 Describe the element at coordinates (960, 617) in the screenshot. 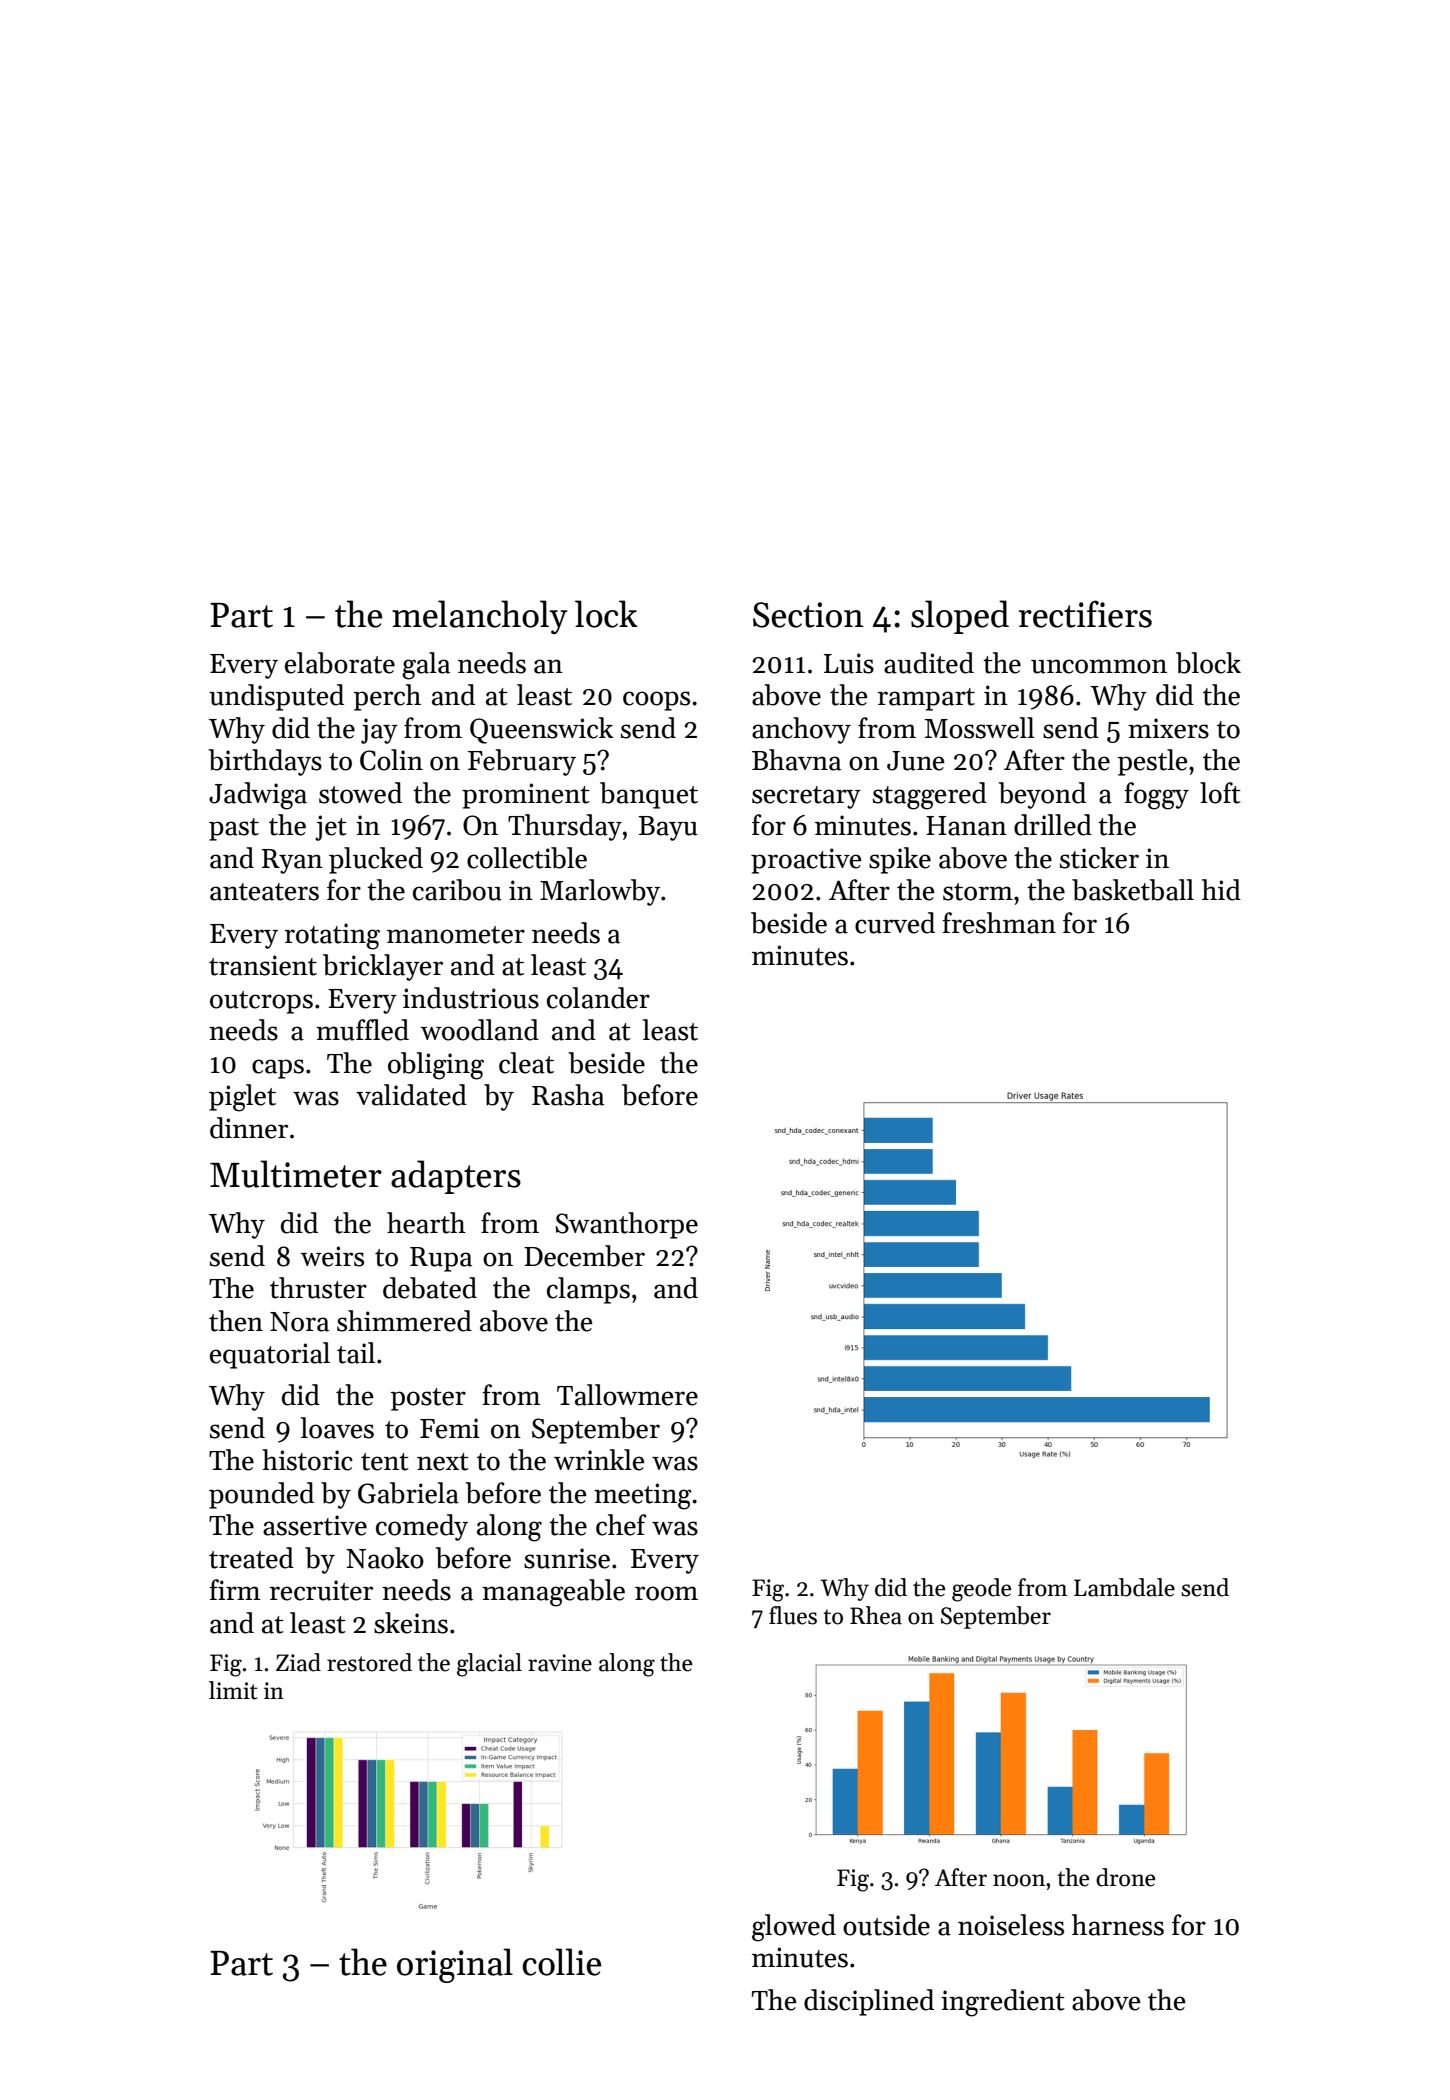

I see `sloped` at that location.
